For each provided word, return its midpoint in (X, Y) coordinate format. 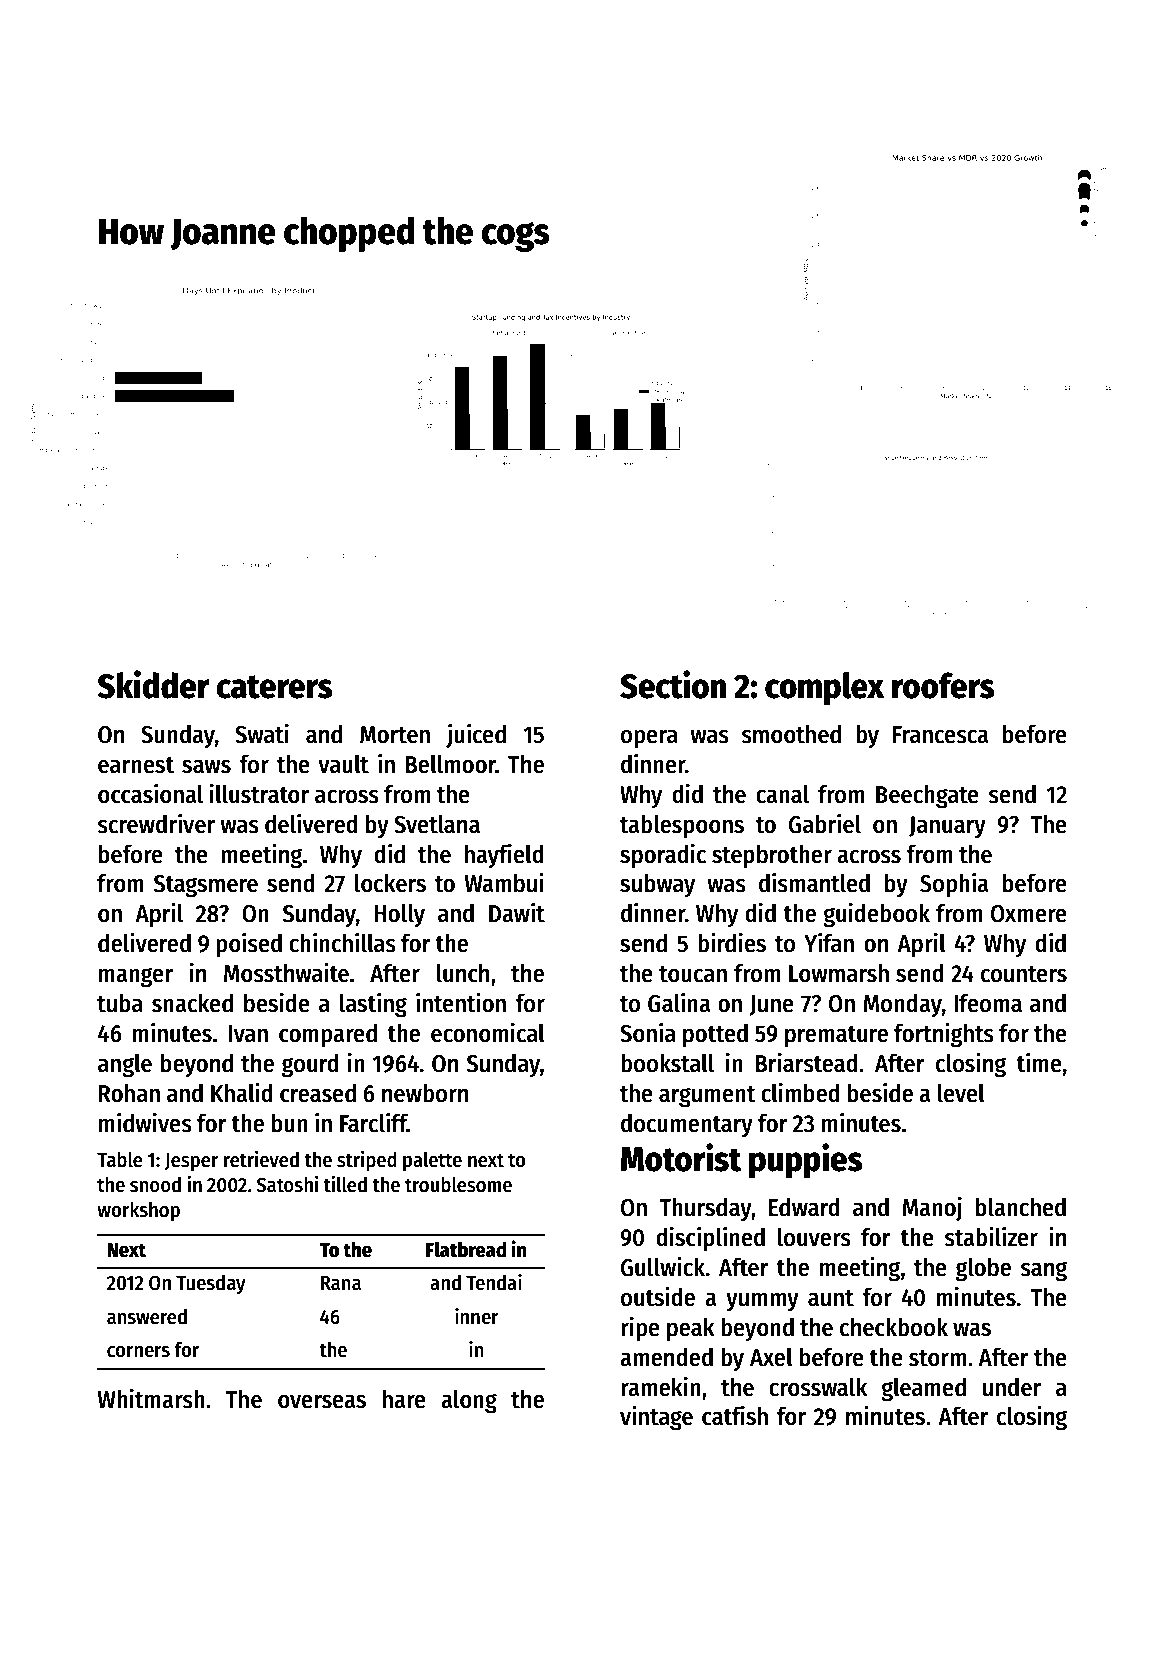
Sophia (954, 885)
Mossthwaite (286, 972)
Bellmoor (451, 764)
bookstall (667, 1063)
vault (343, 764)
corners (138, 1352)
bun (290, 1123)
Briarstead (807, 1062)
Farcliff (373, 1122)
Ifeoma (988, 1003)
